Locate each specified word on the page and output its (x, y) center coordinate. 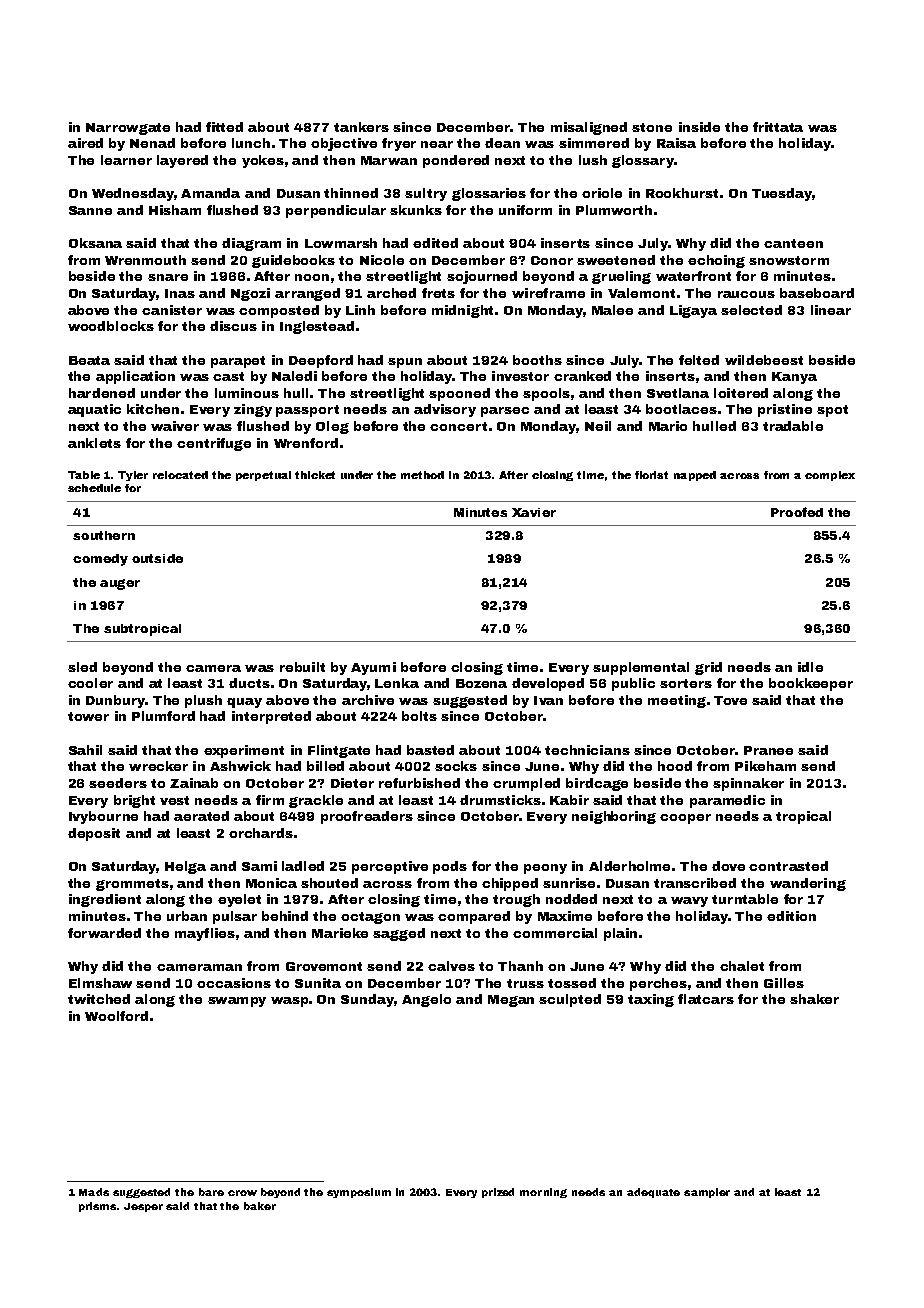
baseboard (817, 293)
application (135, 377)
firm (270, 800)
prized (498, 1193)
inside (699, 127)
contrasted (788, 866)
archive (368, 700)
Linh (360, 310)
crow (242, 1193)
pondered (456, 161)
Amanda (210, 193)
